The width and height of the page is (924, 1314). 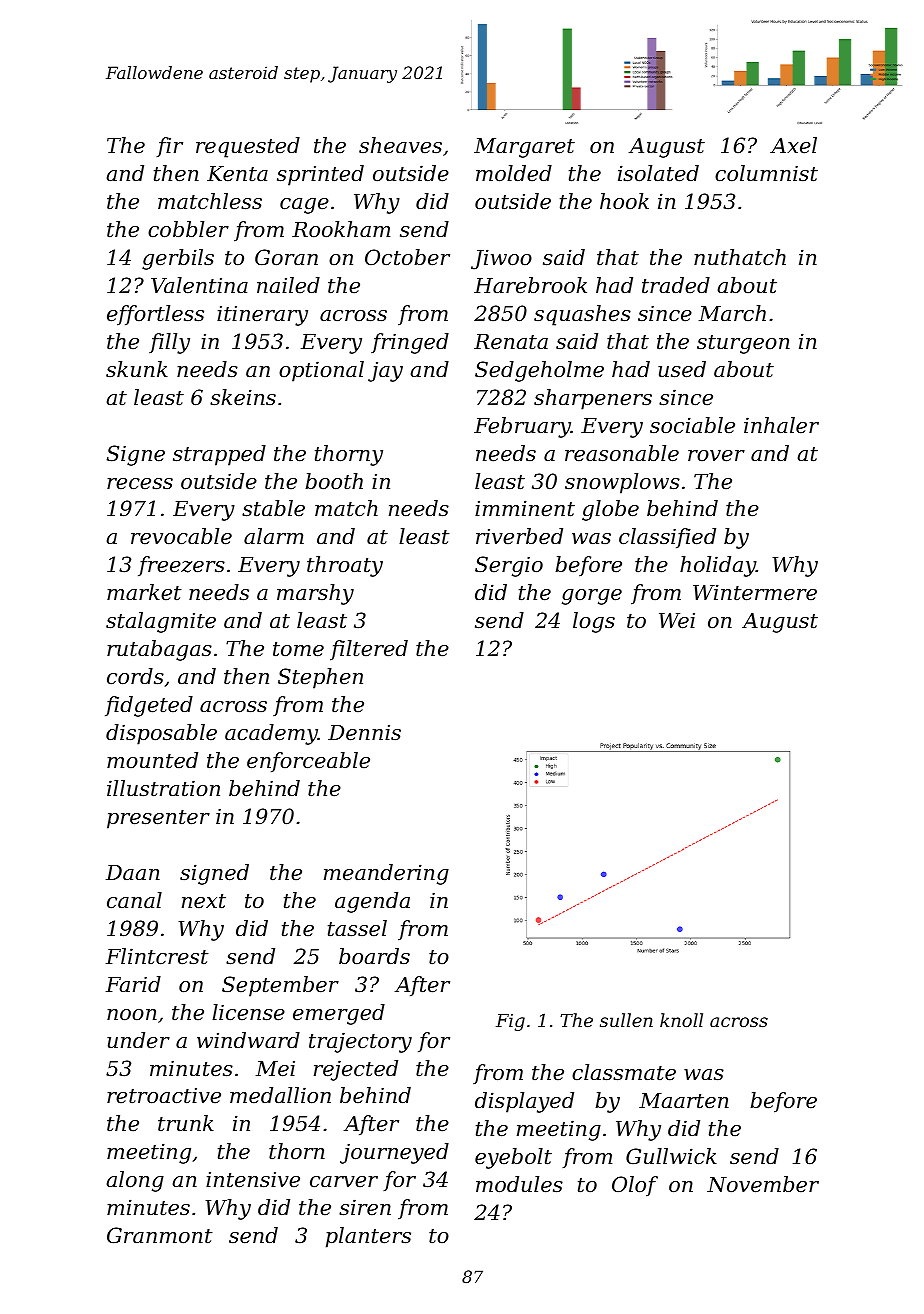 I want to click on medallion, so click(x=280, y=1095).
